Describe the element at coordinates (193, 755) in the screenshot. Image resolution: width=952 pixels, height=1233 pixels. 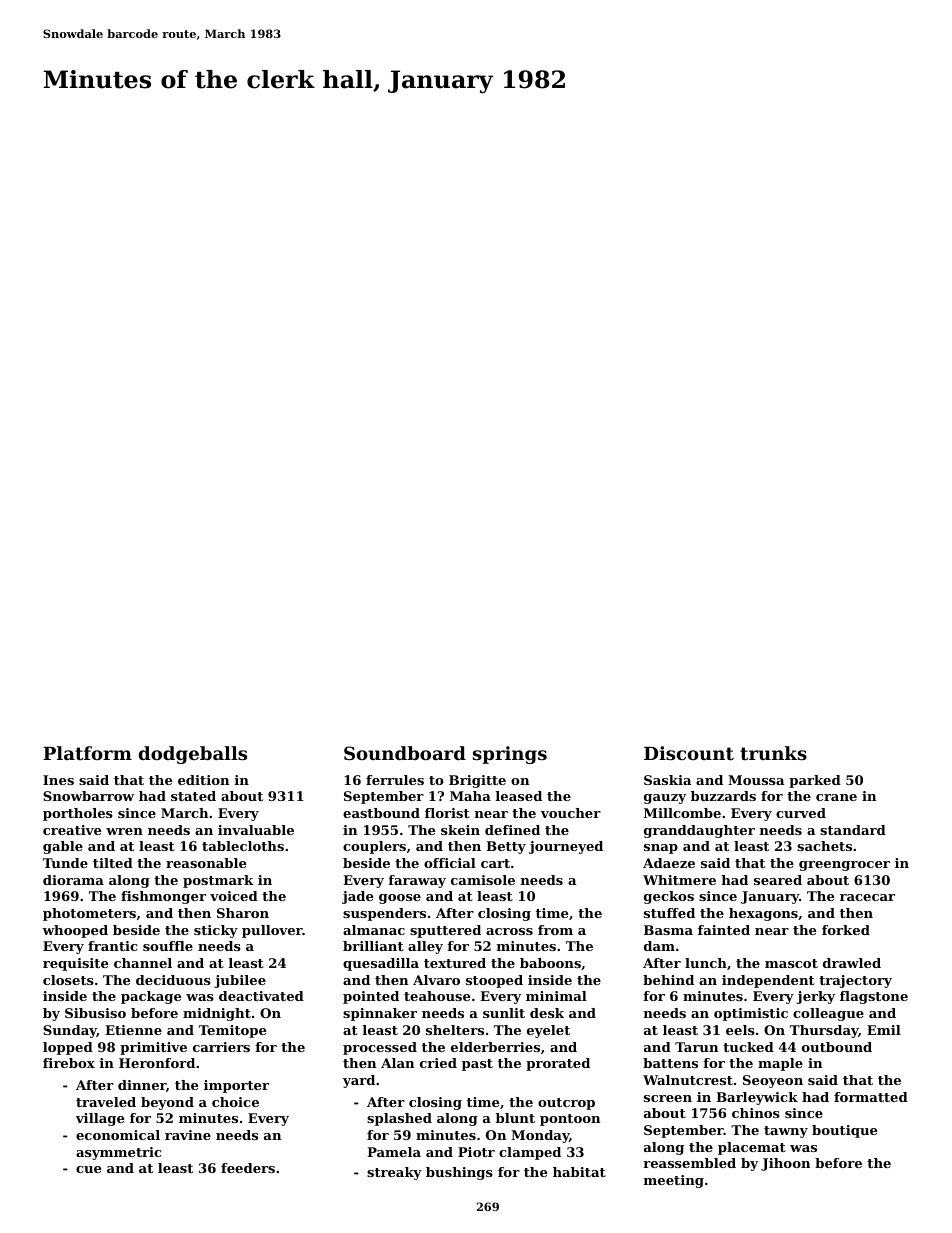
I see `dodgeballs` at that location.
